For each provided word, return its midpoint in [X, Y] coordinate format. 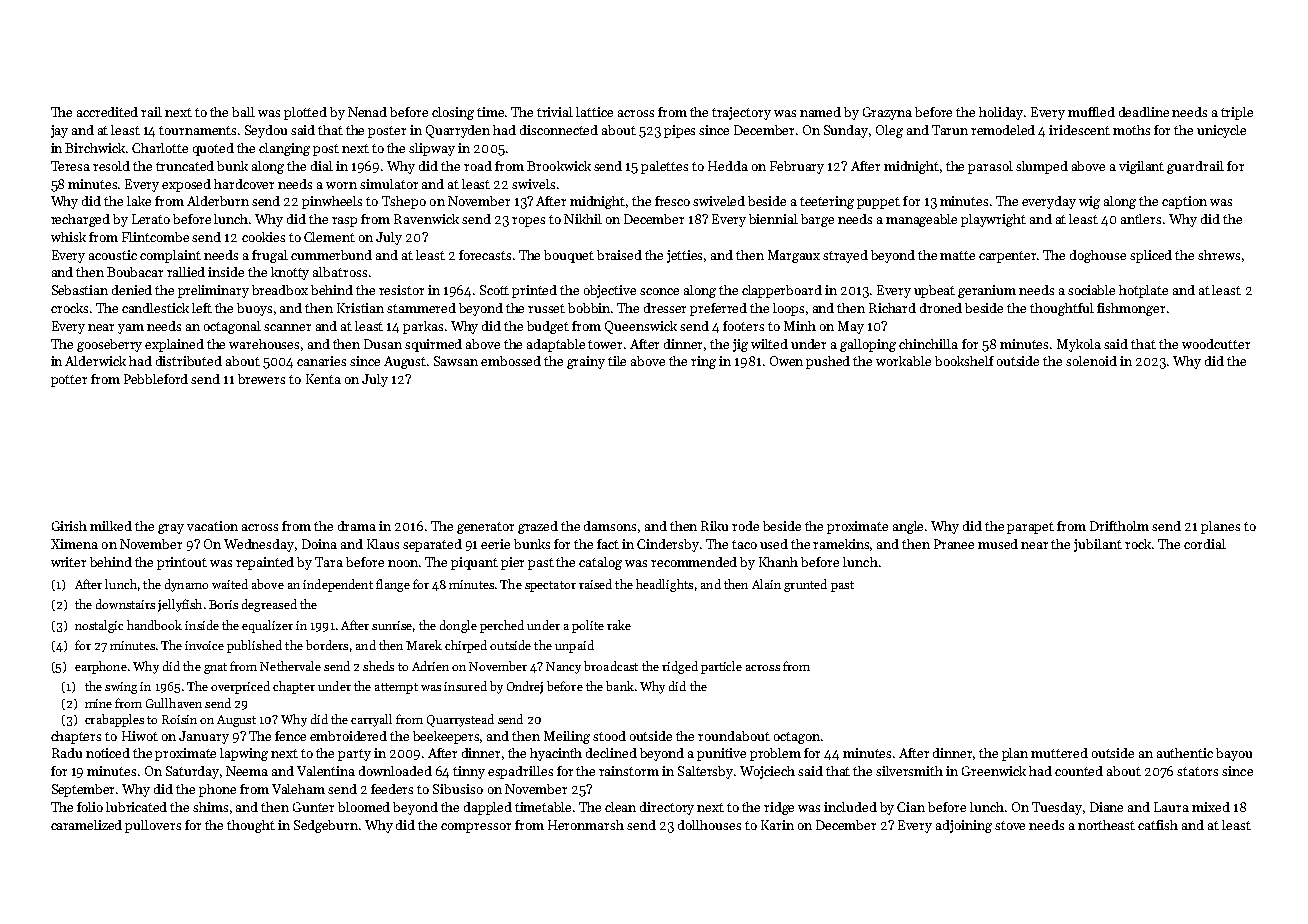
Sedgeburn [326, 826]
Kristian [360, 308]
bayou [1234, 754]
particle [721, 667]
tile [617, 361]
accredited [107, 112]
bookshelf [964, 361]
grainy [586, 362]
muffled [1091, 112]
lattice [594, 112]
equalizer [267, 626]
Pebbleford [156, 379]
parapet [1030, 528]
